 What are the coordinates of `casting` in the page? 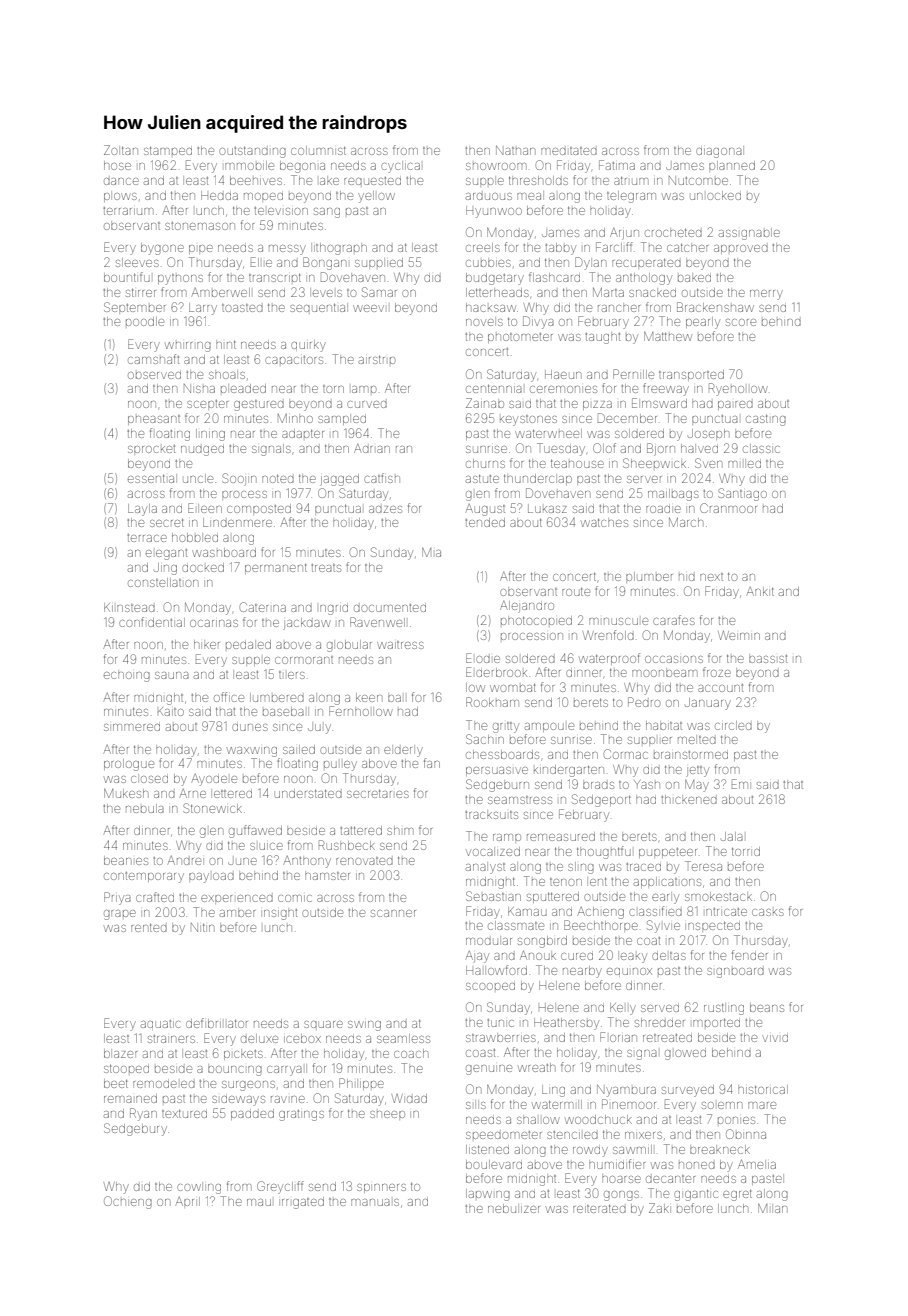 It's located at (766, 420).
